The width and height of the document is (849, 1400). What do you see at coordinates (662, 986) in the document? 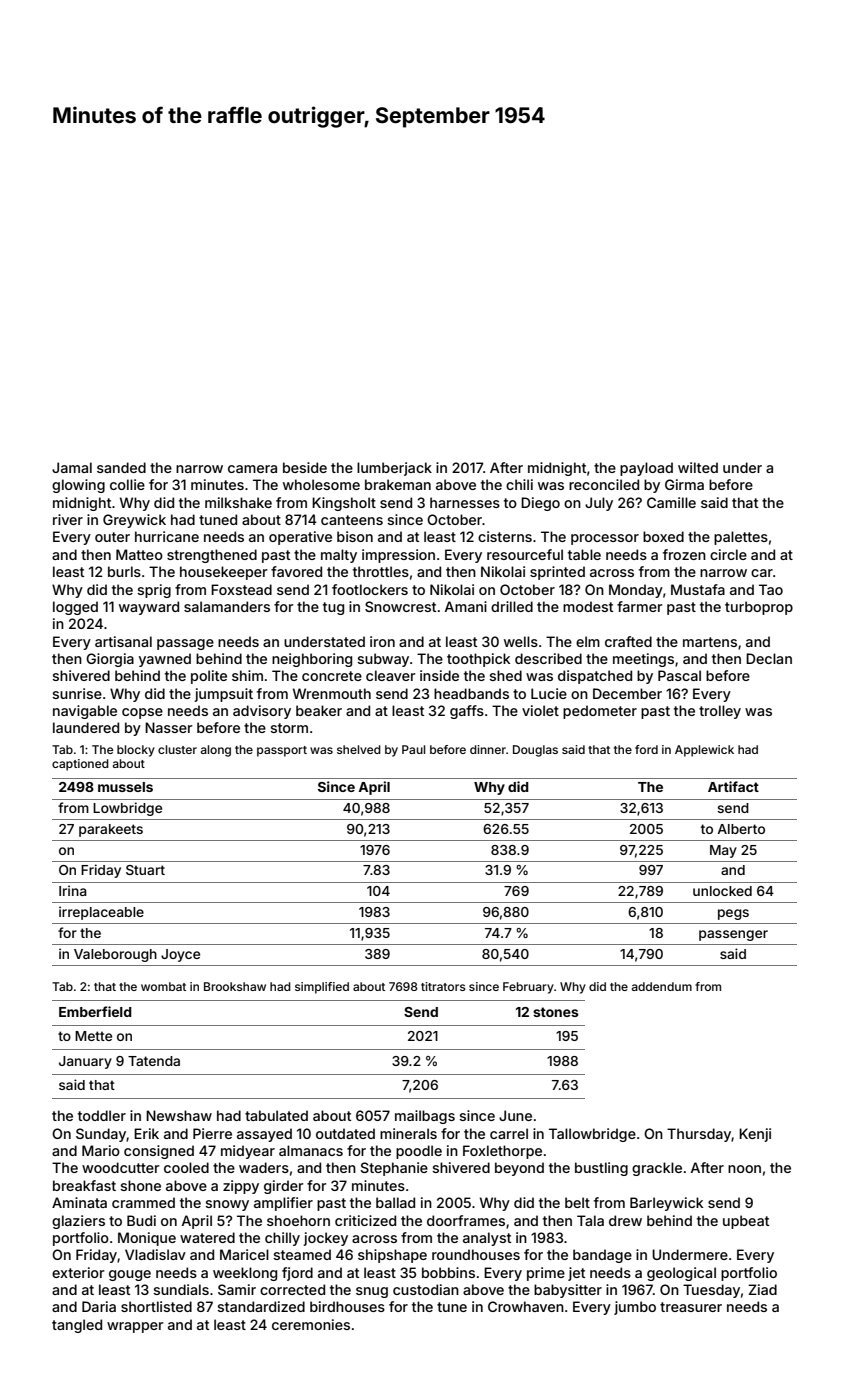
I see `addendum` at bounding box center [662, 986].
